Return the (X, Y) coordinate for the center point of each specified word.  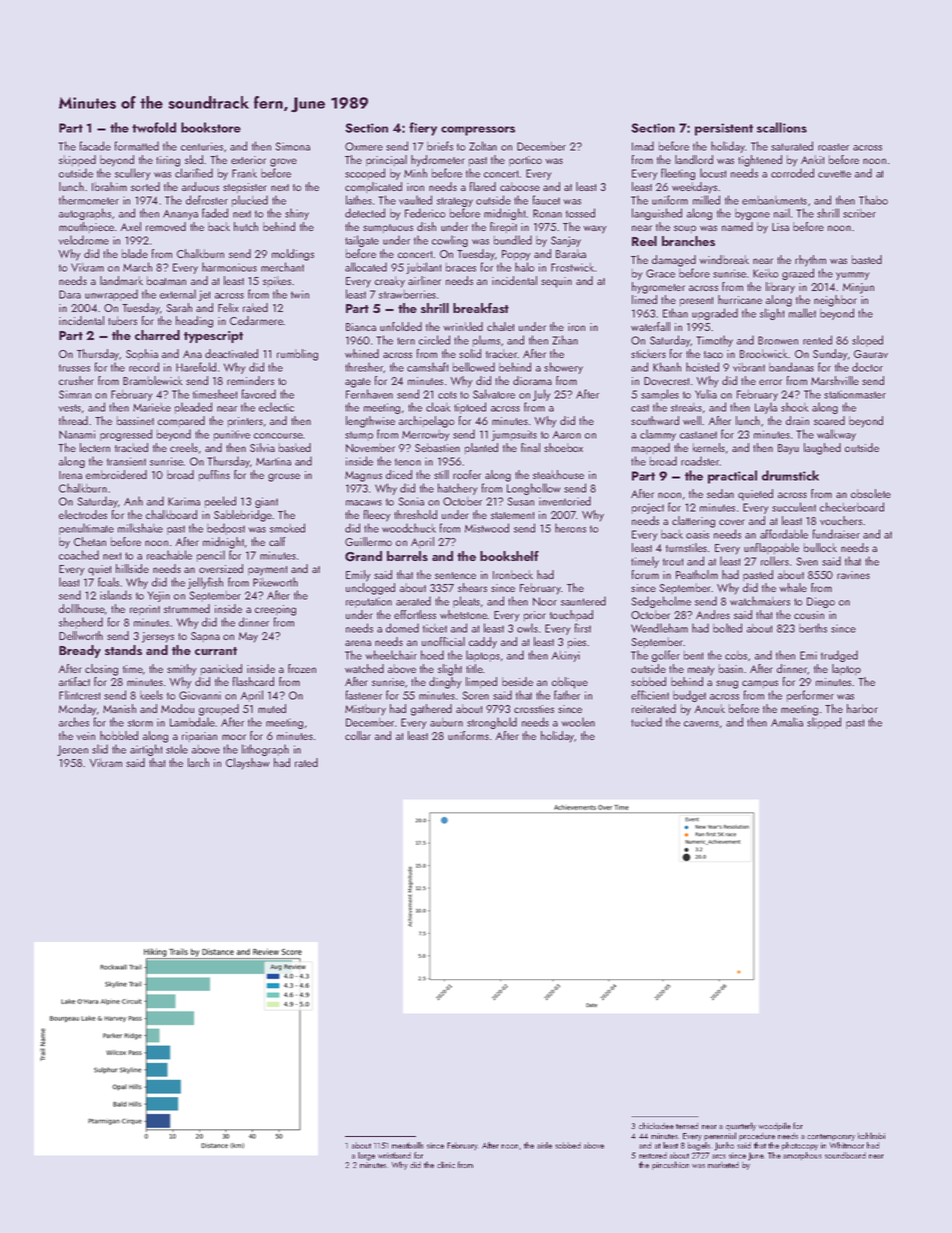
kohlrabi (871, 1135)
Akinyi (565, 656)
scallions (782, 127)
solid (470, 353)
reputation (369, 602)
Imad (643, 146)
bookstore (211, 127)
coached (79, 555)
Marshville (835, 380)
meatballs (408, 1145)
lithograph (265, 750)
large (366, 1156)
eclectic (276, 407)
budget (689, 696)
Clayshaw (248, 764)
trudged (839, 656)
